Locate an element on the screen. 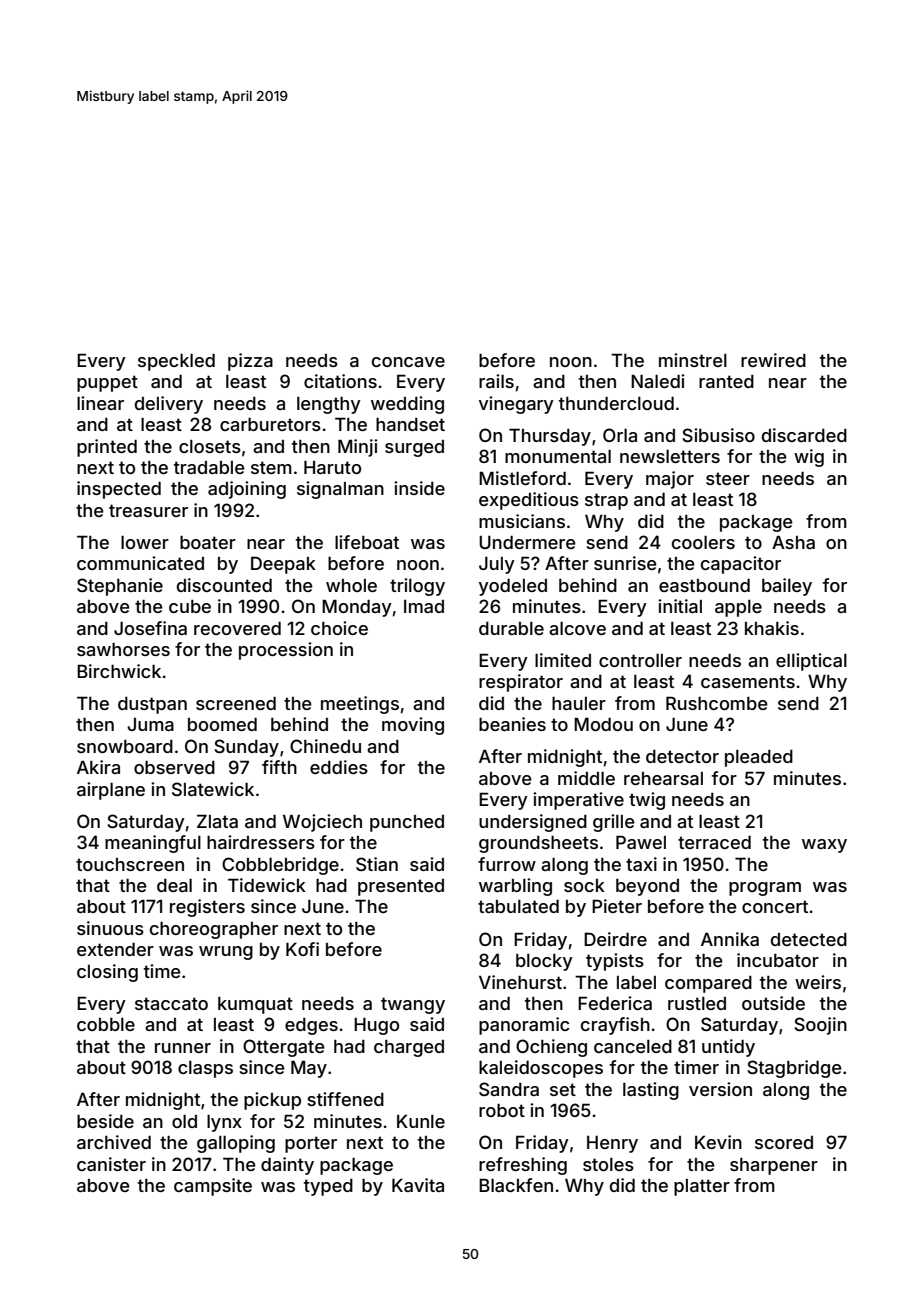 This screenshot has width=924, height=1311. concave is located at coordinates (408, 362).
